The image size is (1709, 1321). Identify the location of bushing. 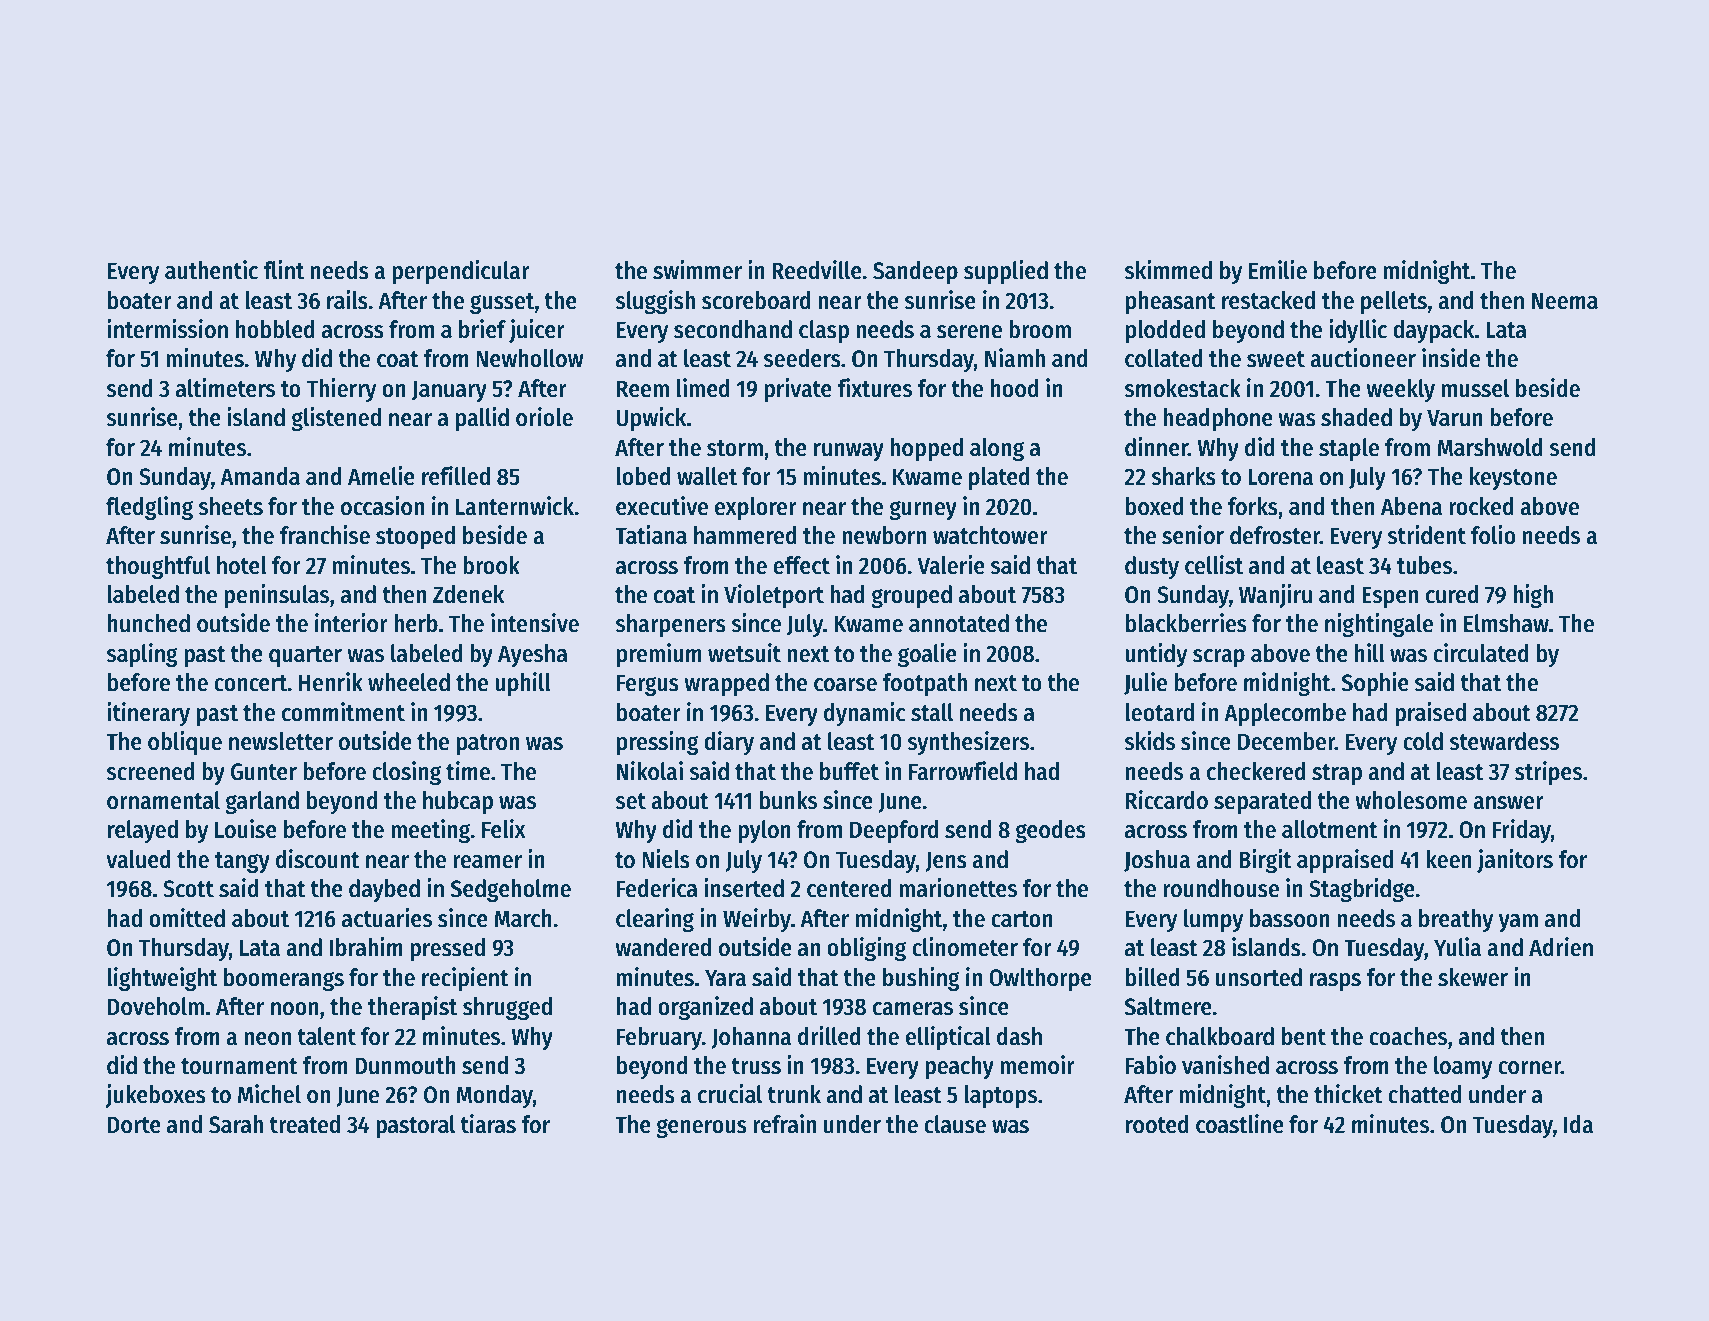
(921, 979).
